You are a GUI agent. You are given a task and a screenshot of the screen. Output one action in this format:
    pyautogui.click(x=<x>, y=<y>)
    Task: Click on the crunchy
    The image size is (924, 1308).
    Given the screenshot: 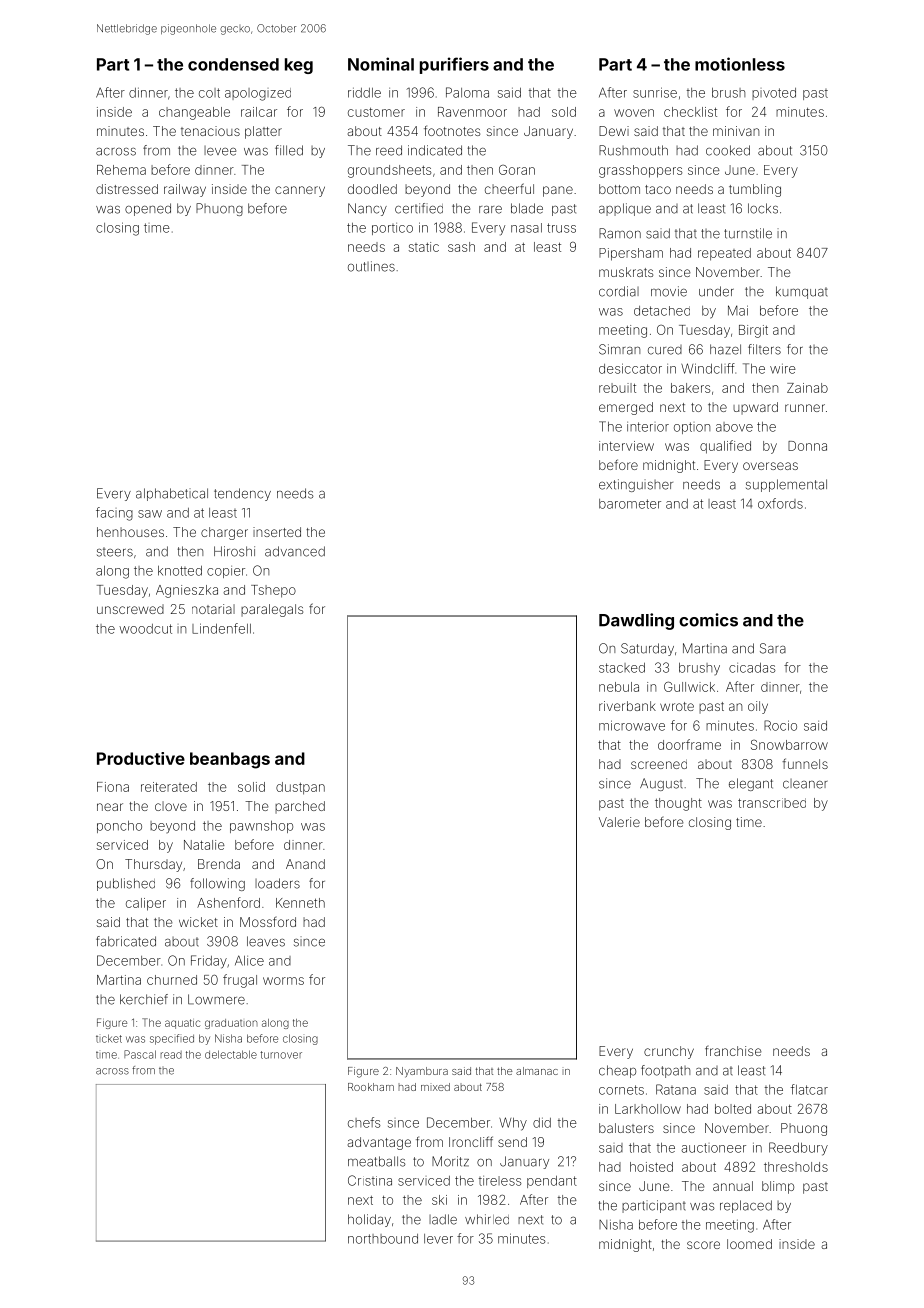 What is the action you would take?
    pyautogui.click(x=669, y=1052)
